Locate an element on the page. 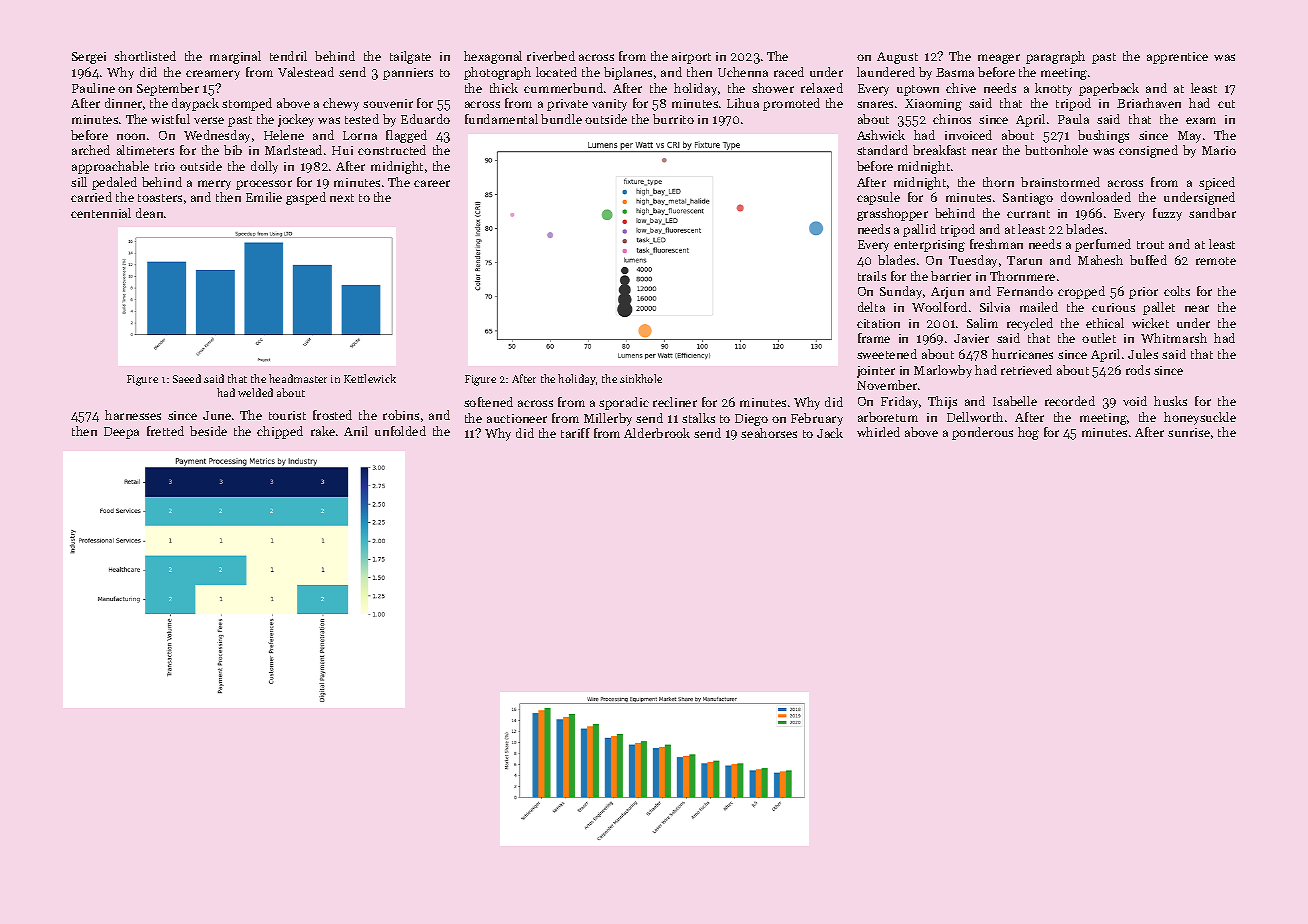 The height and width of the page is (924, 1308). next is located at coordinates (342, 198).
